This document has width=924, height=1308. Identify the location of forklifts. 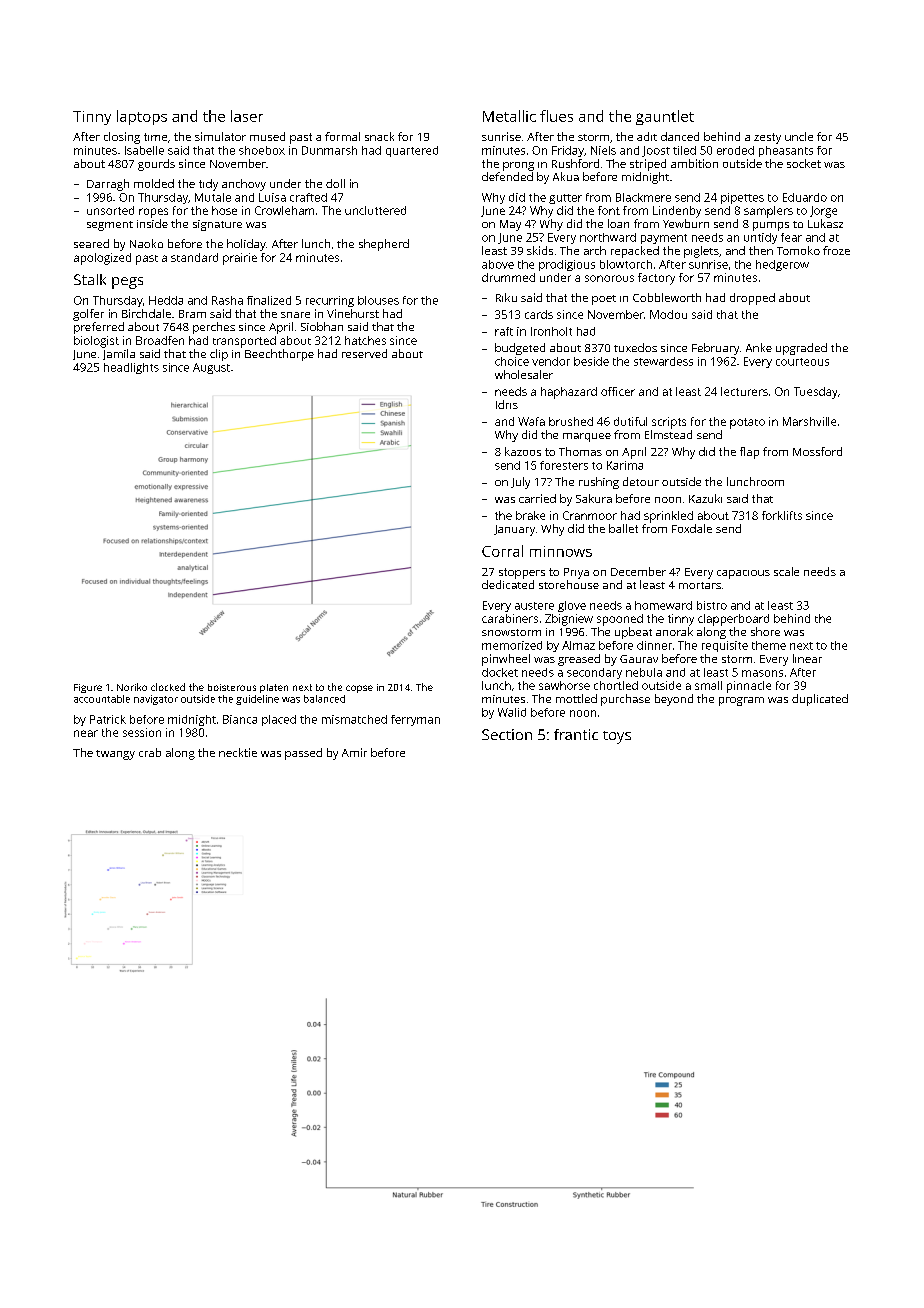
(782, 515).
